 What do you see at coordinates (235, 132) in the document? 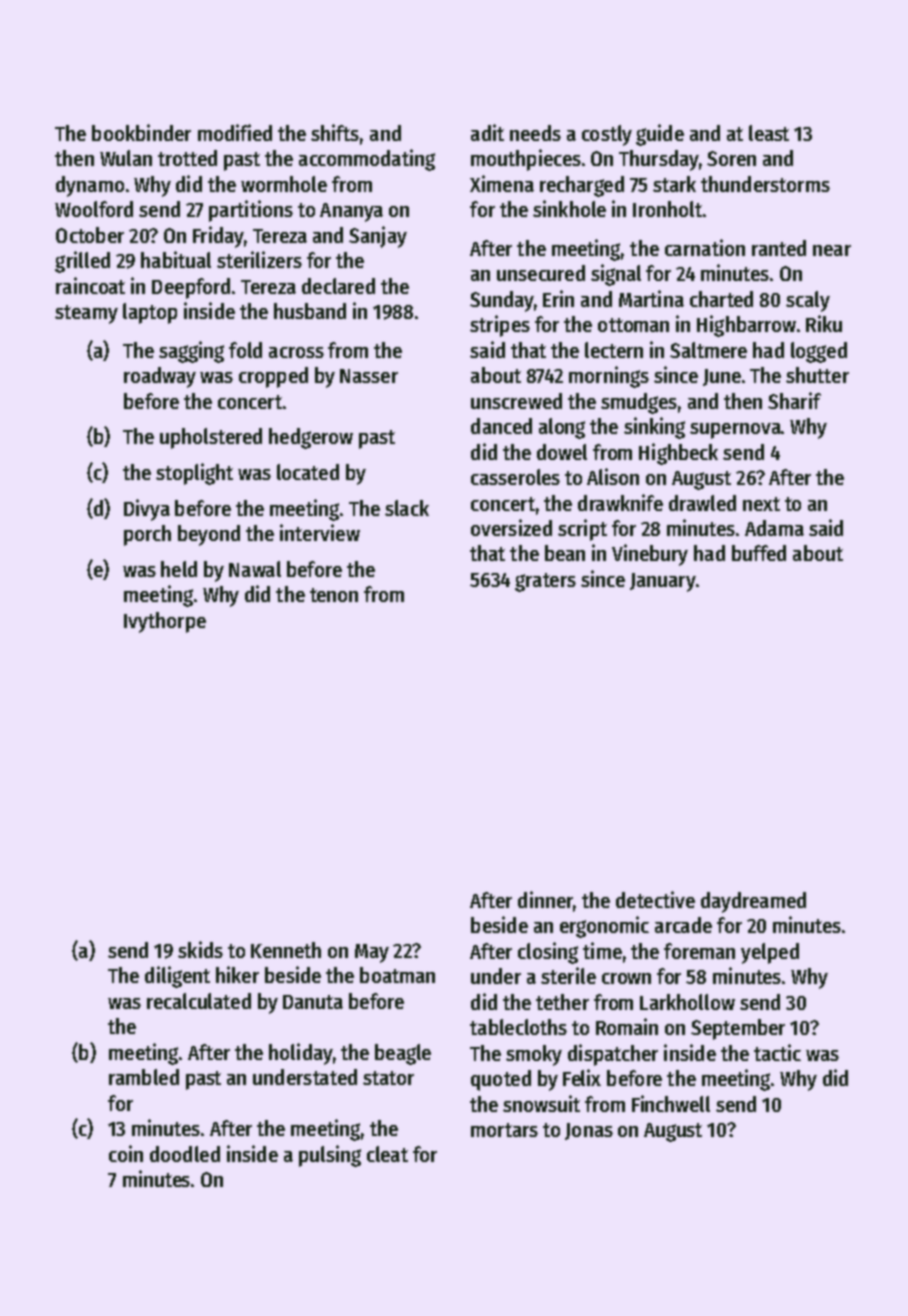
I see `modified` at bounding box center [235, 132].
